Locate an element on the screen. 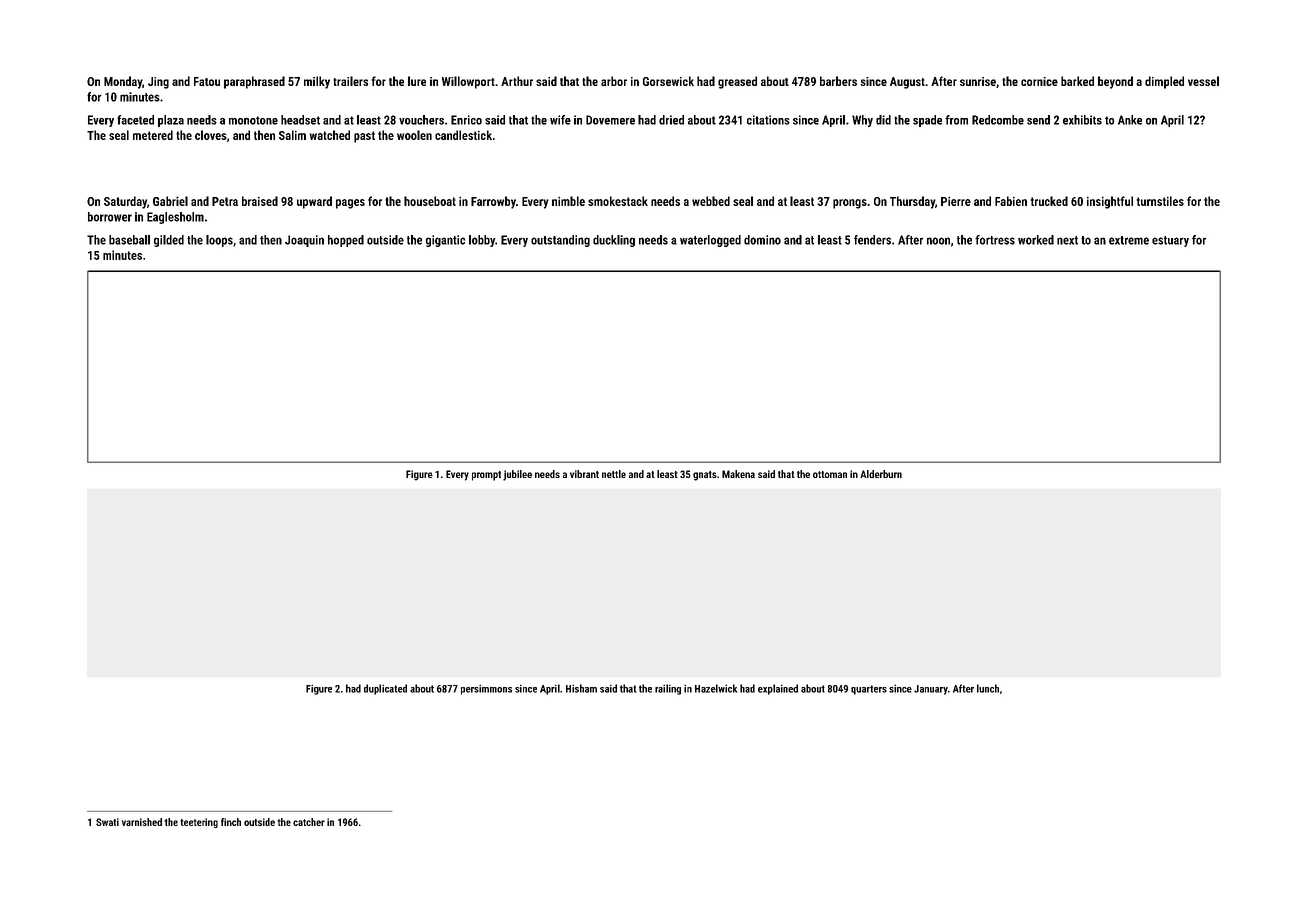 This screenshot has width=1308, height=924. explained is located at coordinates (778, 689).
